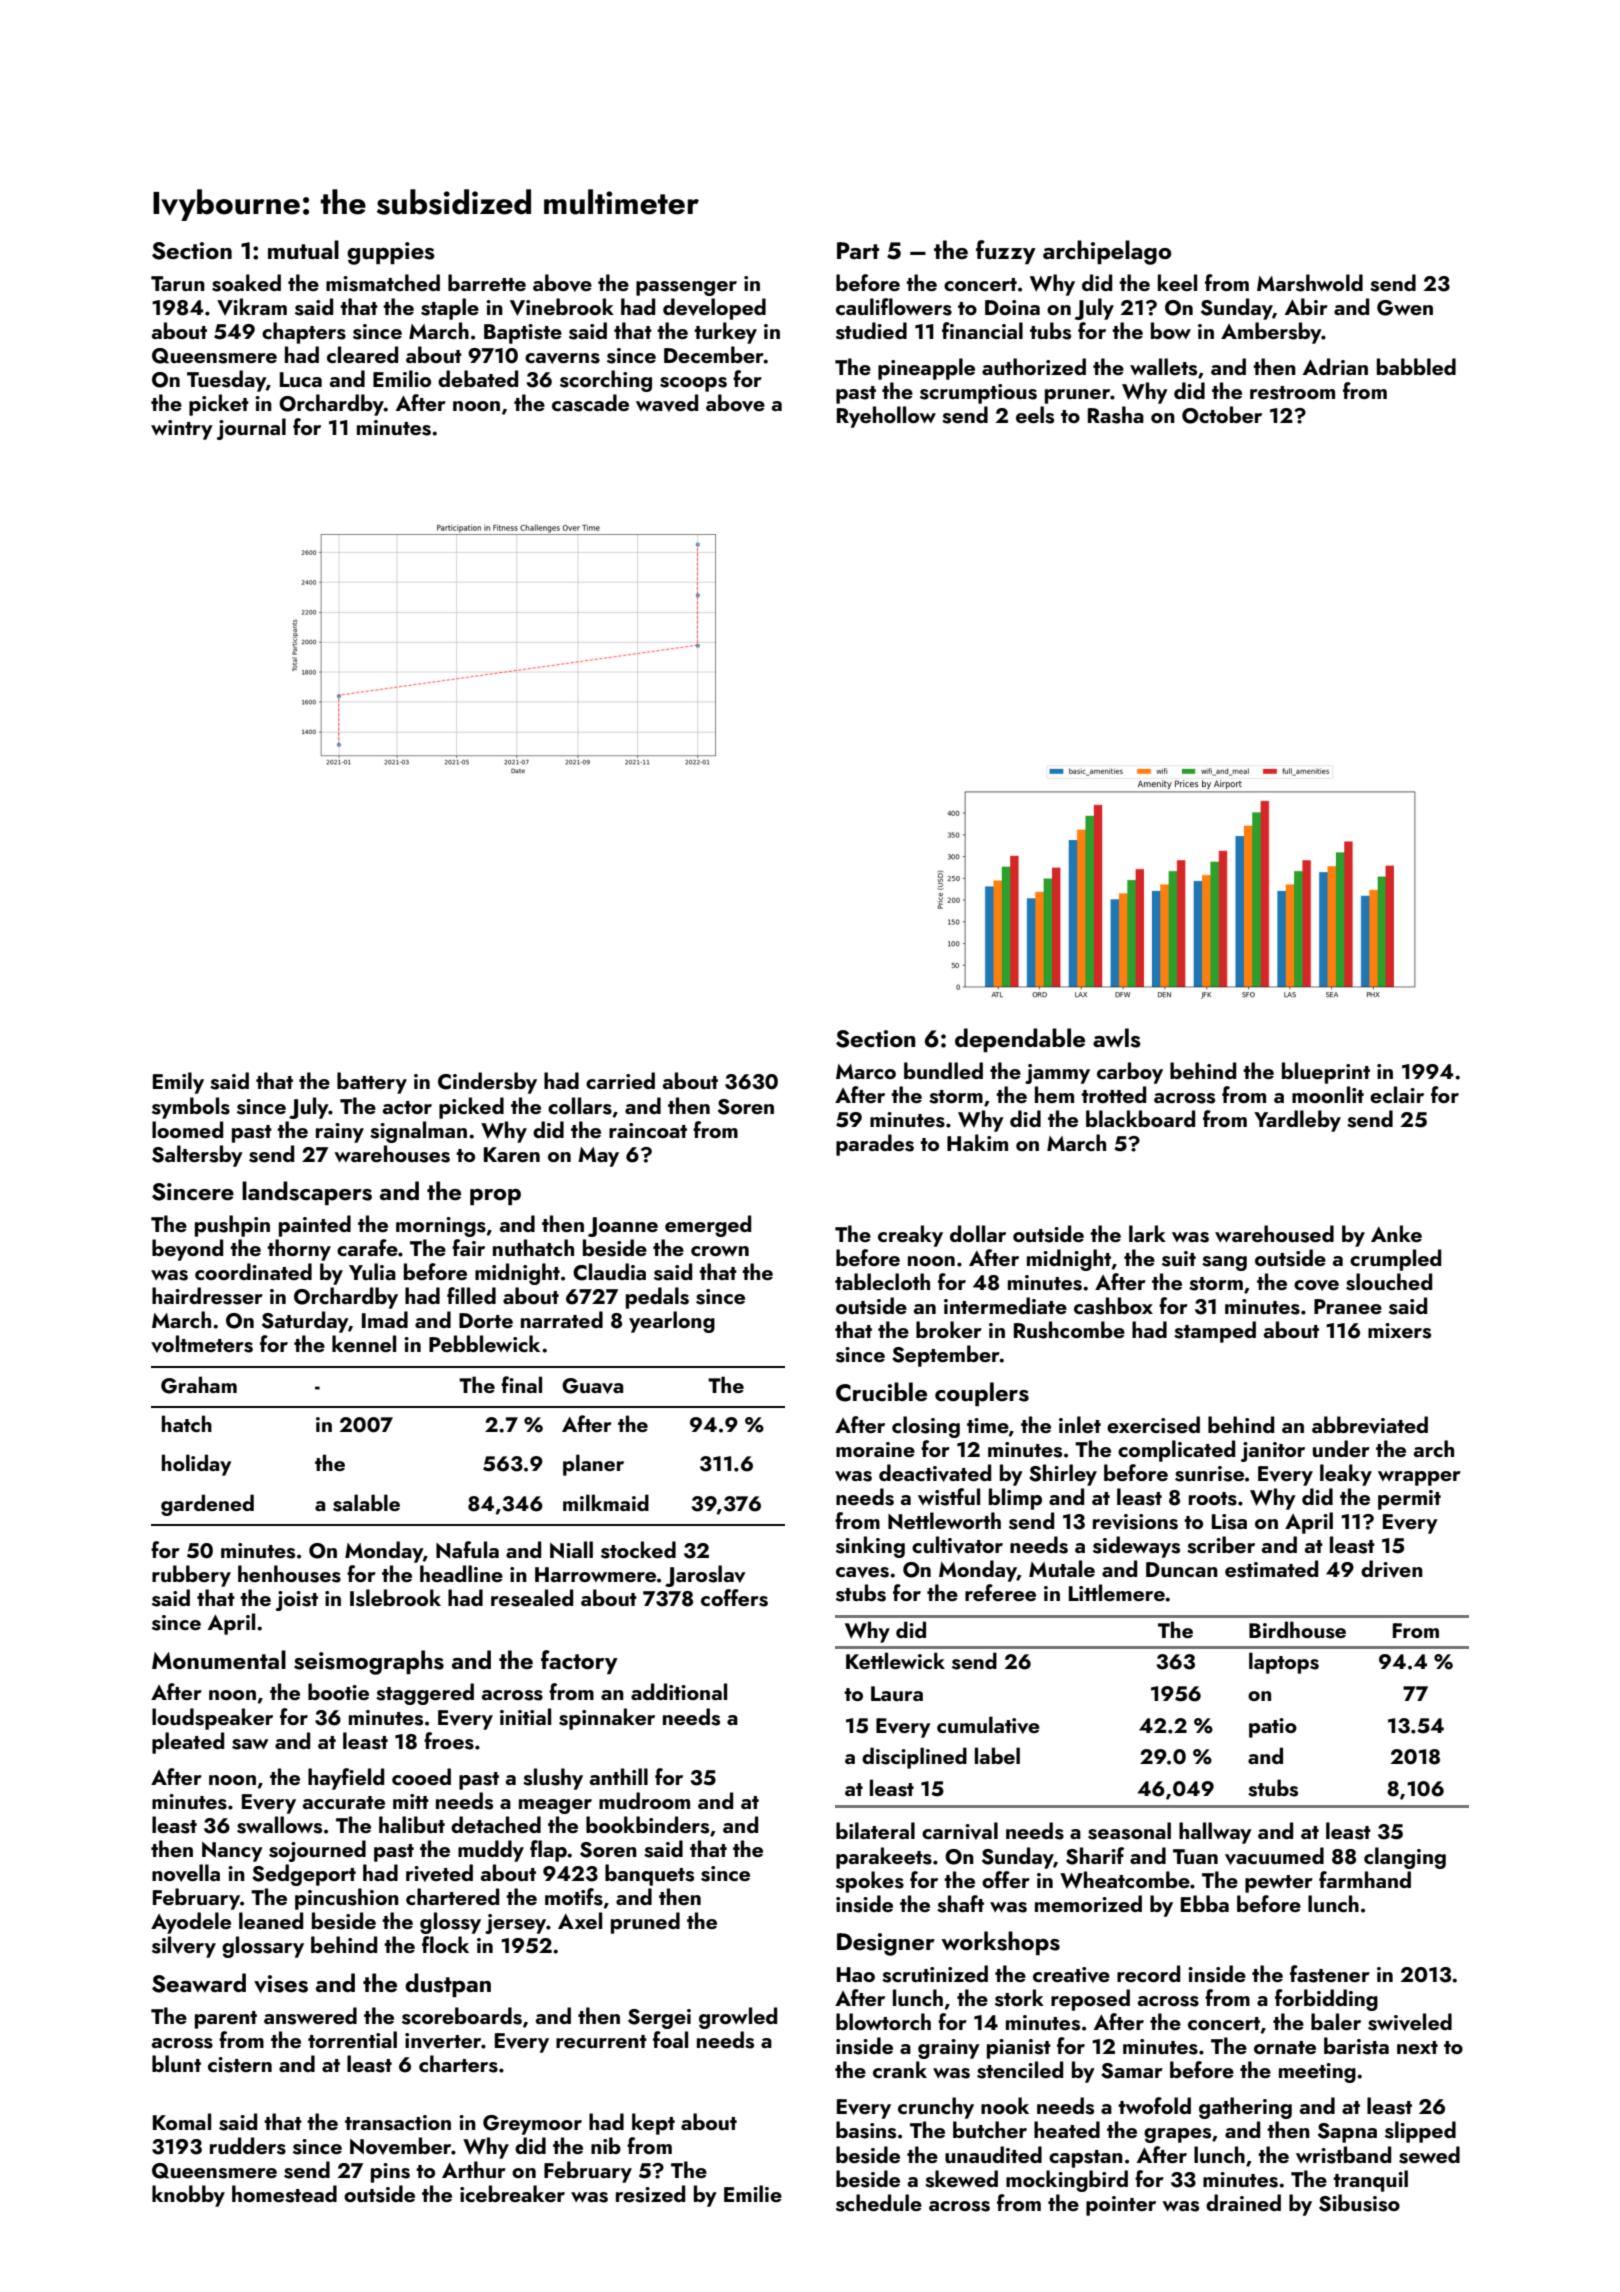 Image resolution: width=1620 pixels, height=2292 pixels. What do you see at coordinates (1429, 2155) in the page?
I see `sewed` at bounding box center [1429, 2155].
